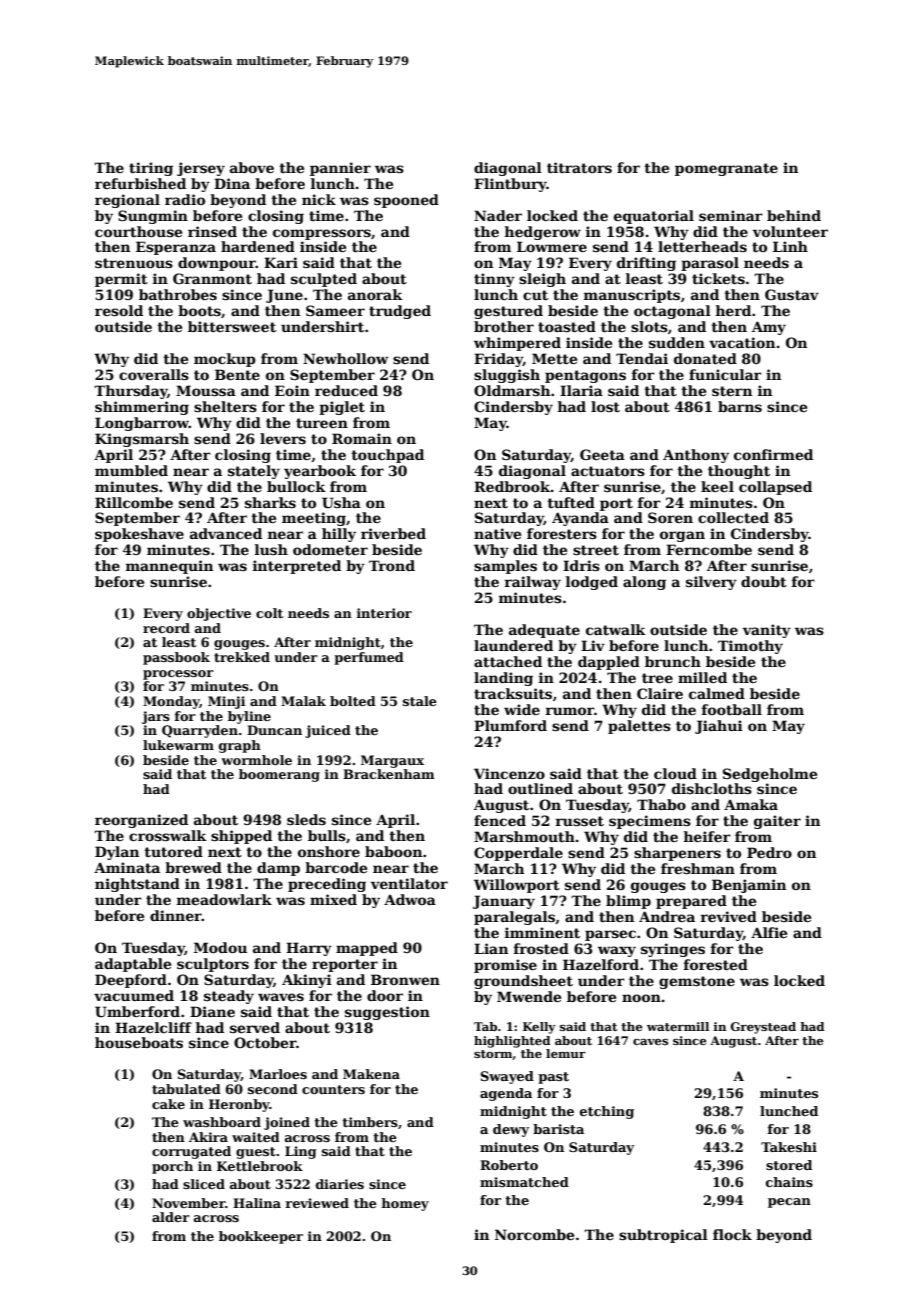  What do you see at coordinates (512, 486) in the screenshot?
I see `Redbrook` at bounding box center [512, 486].
